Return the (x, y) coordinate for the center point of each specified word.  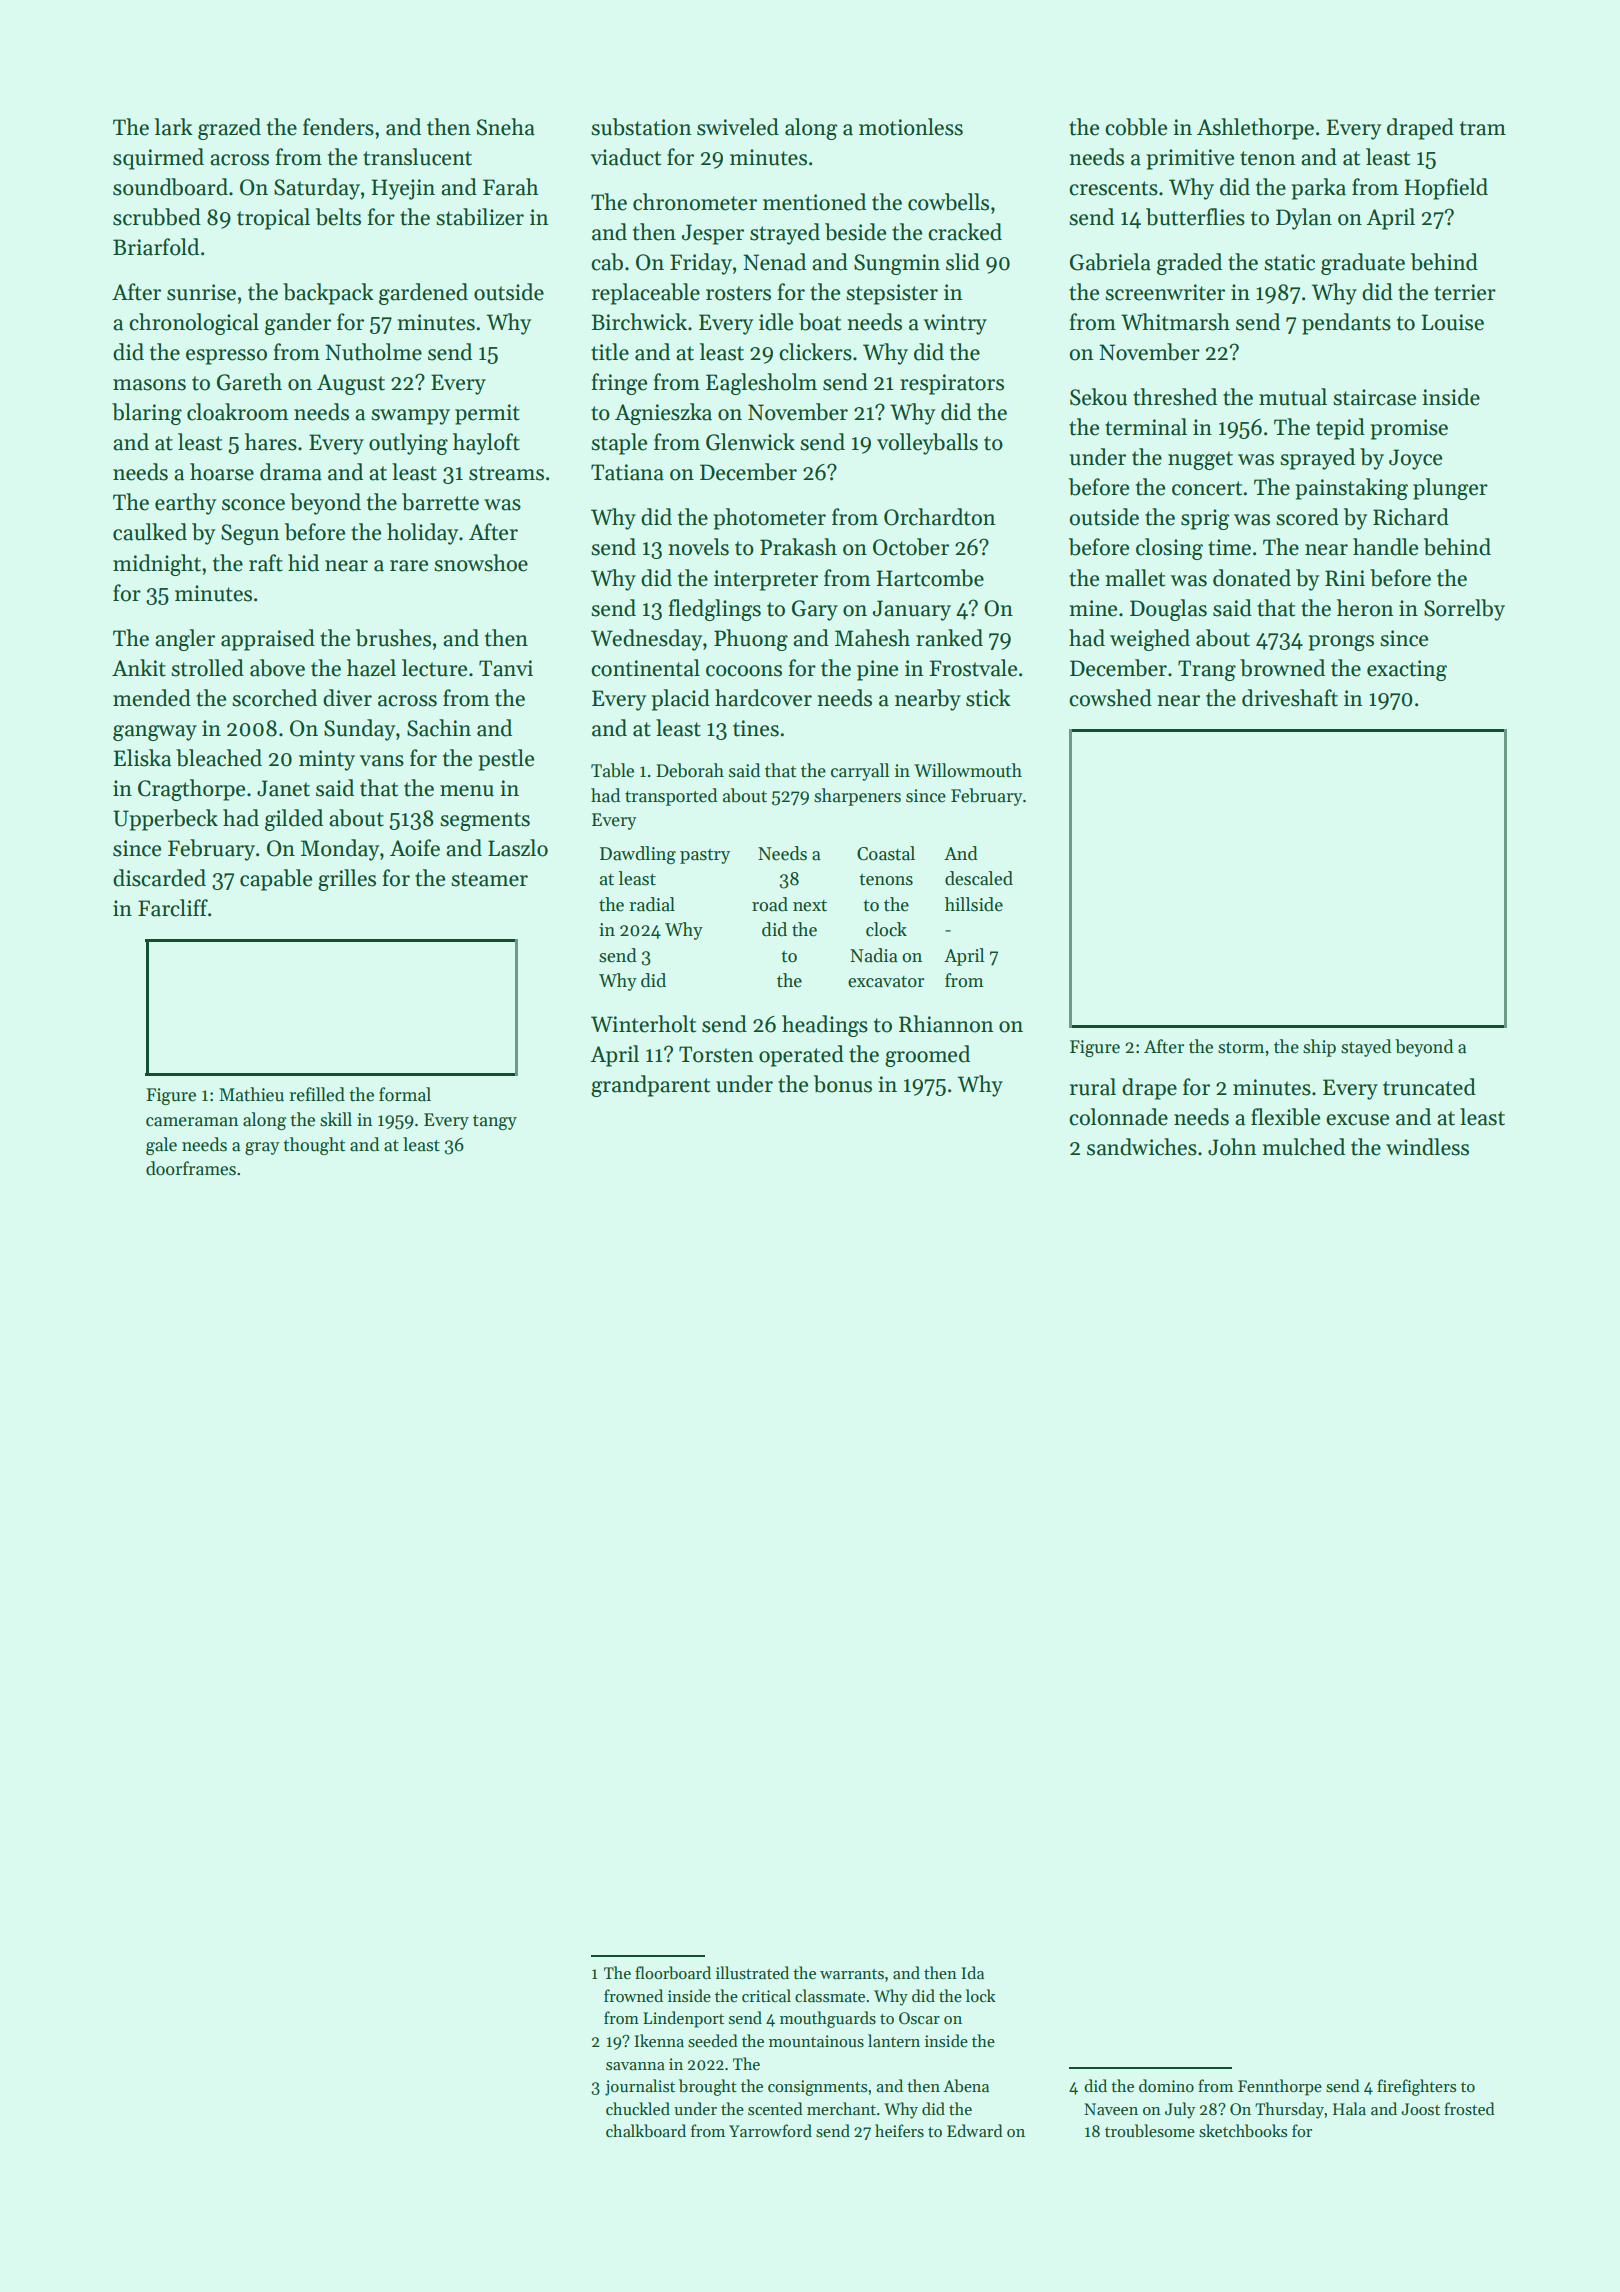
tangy (495, 1122)
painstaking (1351, 489)
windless (1427, 1147)
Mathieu (251, 1094)
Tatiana (627, 472)
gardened (423, 294)
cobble (1136, 127)
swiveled (738, 127)
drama (291, 472)
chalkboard (646, 2130)
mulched (1303, 1147)
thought (314, 1146)
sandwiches (1142, 1147)
